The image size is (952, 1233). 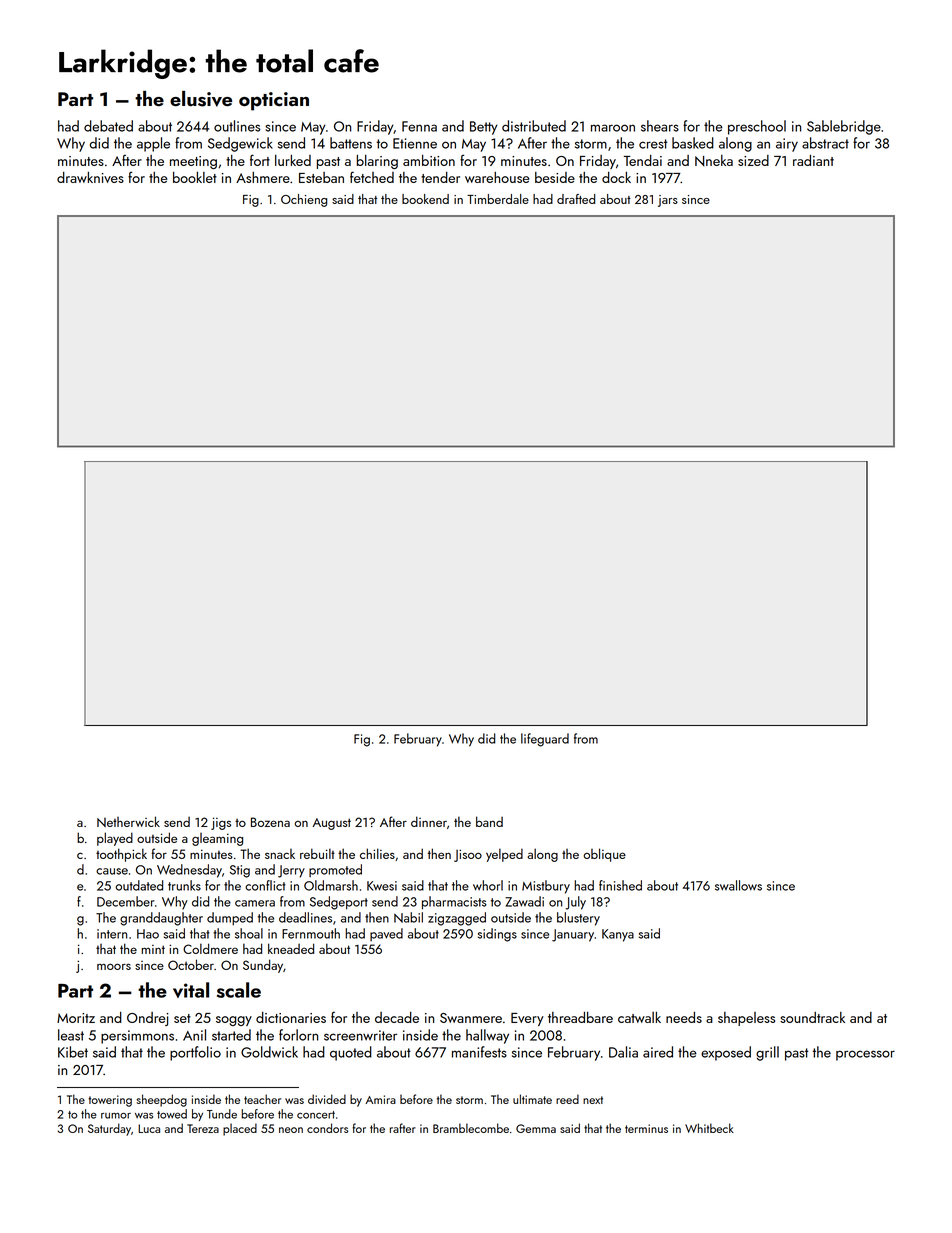 I want to click on drafted, so click(x=576, y=199).
